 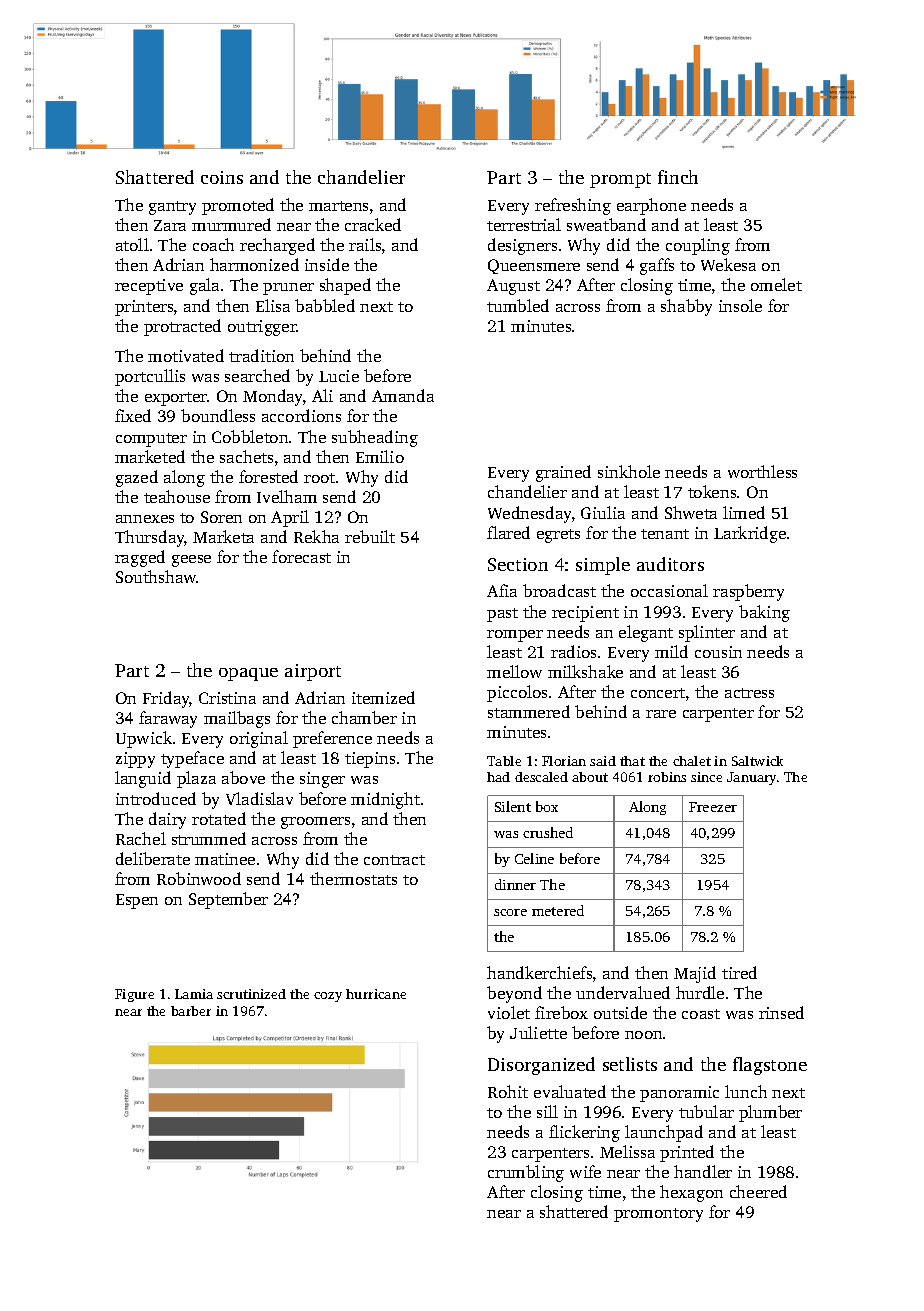 What do you see at coordinates (526, 1173) in the screenshot?
I see `crumbling` at bounding box center [526, 1173].
